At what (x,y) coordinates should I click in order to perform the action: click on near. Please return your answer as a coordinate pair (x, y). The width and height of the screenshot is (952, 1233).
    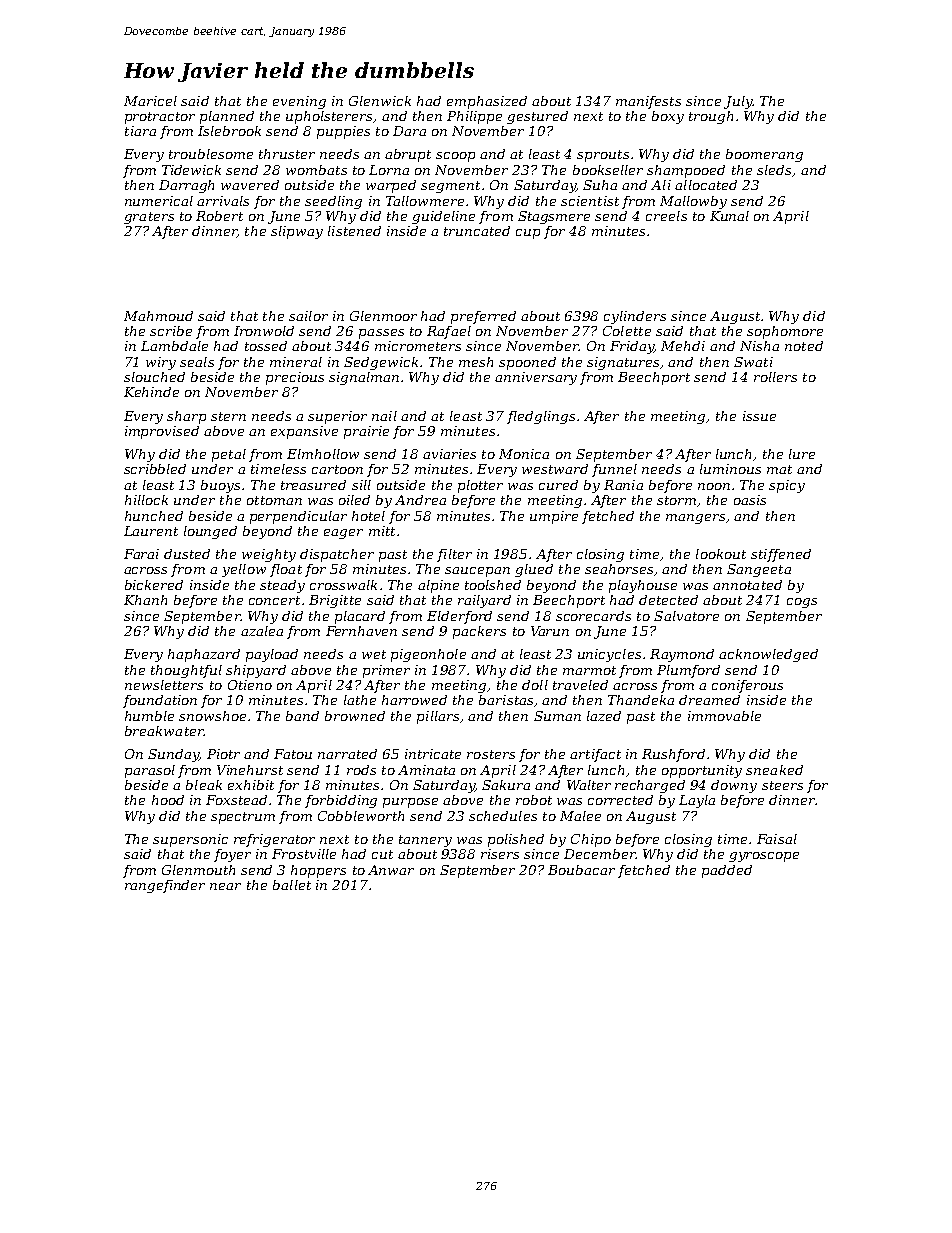
    Looking at the image, I should click on (225, 886).
